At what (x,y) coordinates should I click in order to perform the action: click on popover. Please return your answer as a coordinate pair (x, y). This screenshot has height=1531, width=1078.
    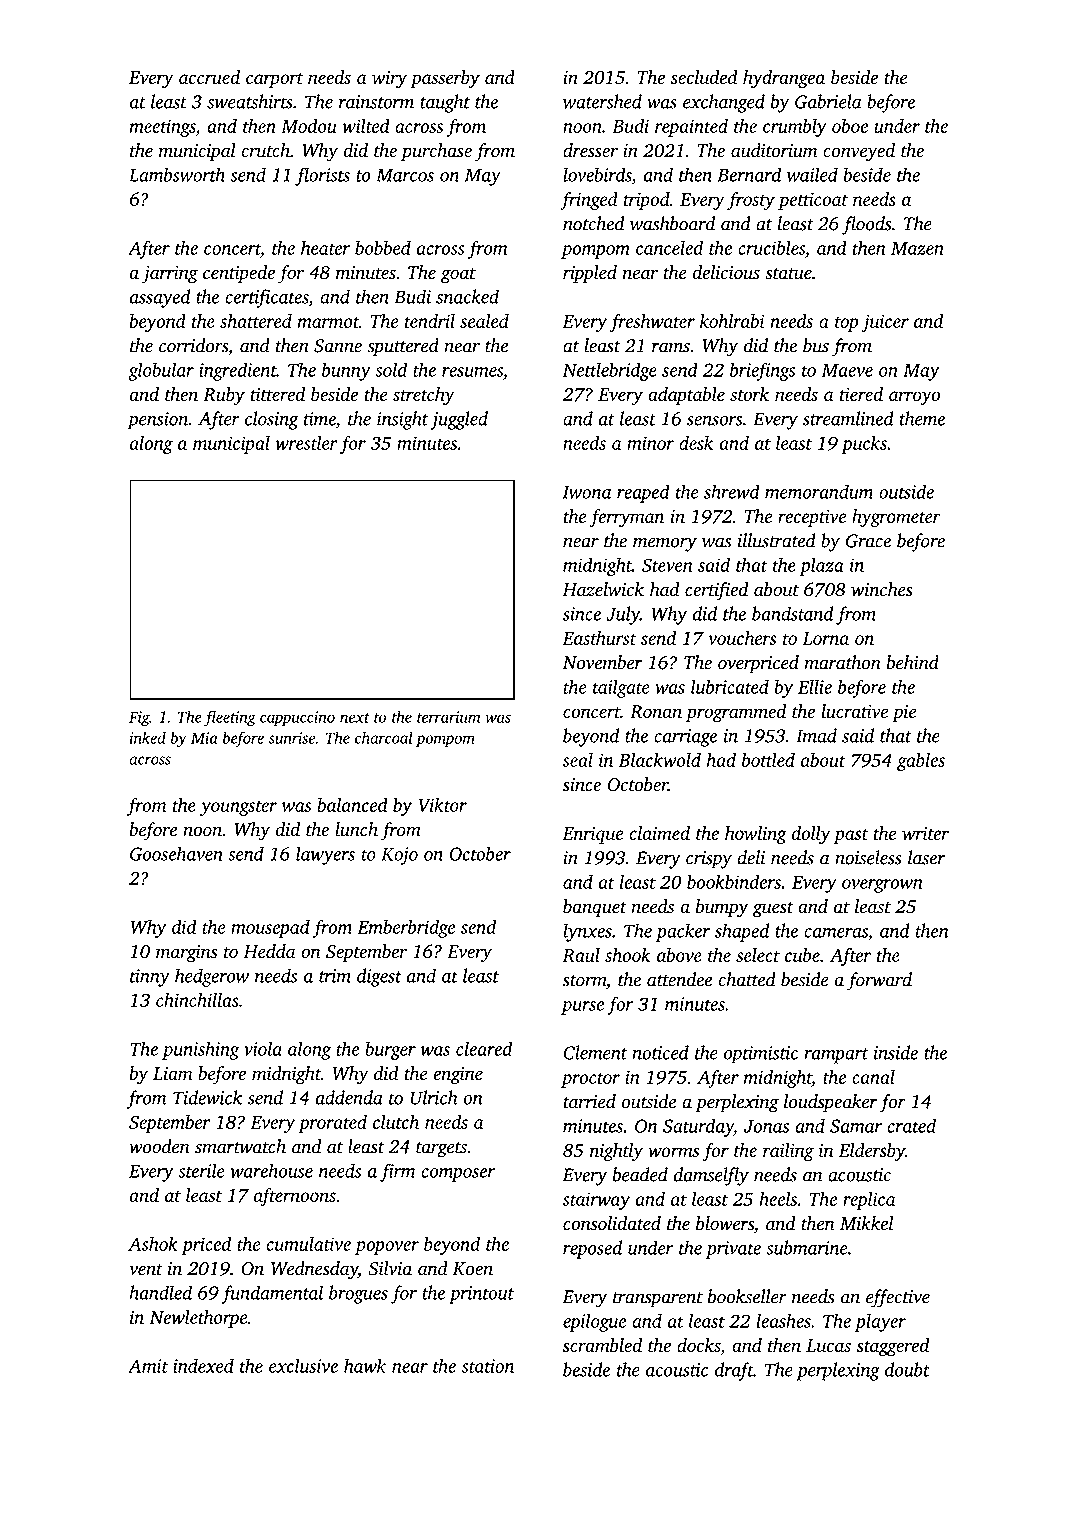
    Looking at the image, I should click on (387, 1248).
